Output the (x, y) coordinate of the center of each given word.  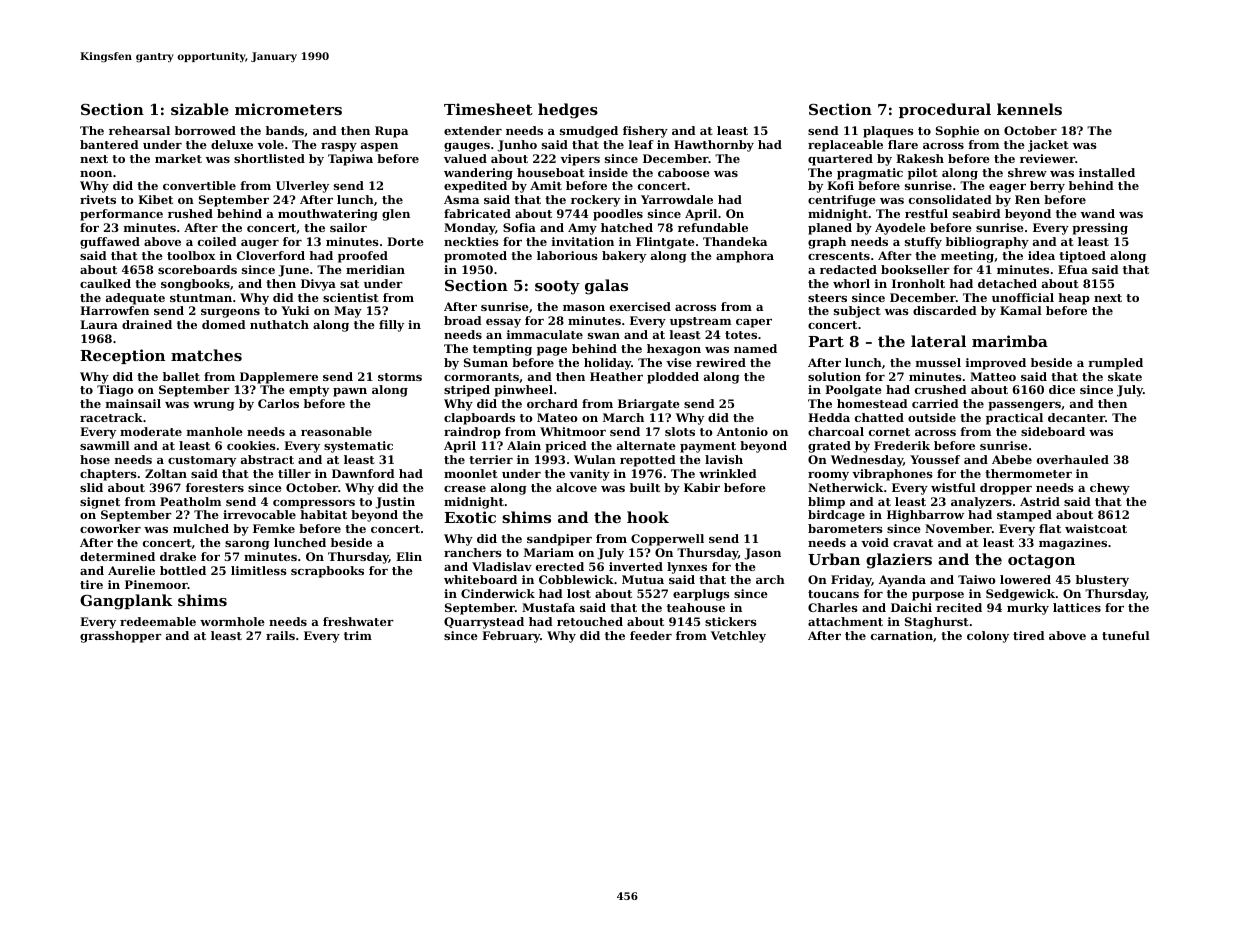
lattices (1077, 607)
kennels (1029, 109)
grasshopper (121, 637)
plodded (673, 378)
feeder (651, 635)
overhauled (1073, 459)
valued (465, 158)
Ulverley (302, 187)
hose (95, 459)
